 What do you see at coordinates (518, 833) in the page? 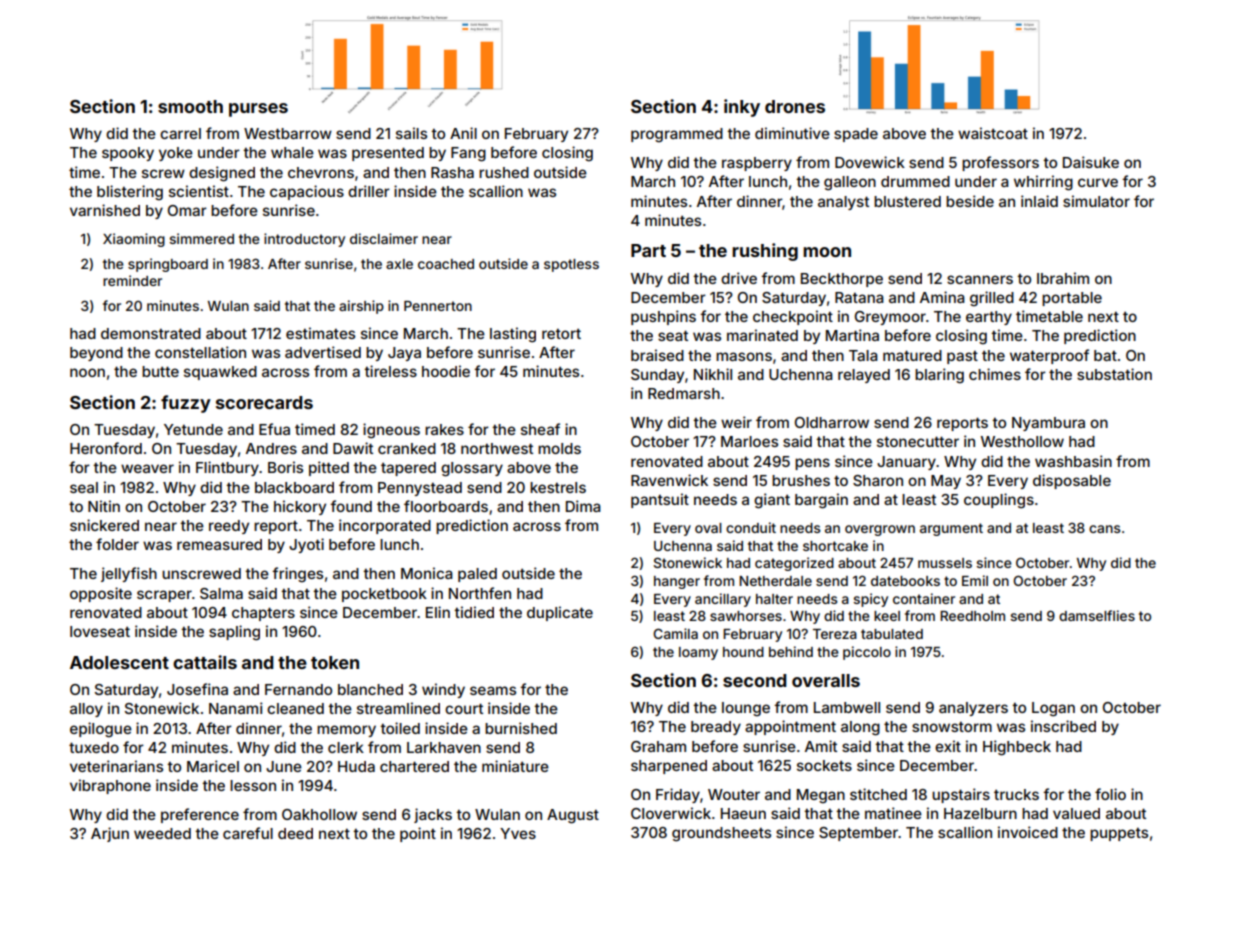
I see `Yves` at bounding box center [518, 833].
